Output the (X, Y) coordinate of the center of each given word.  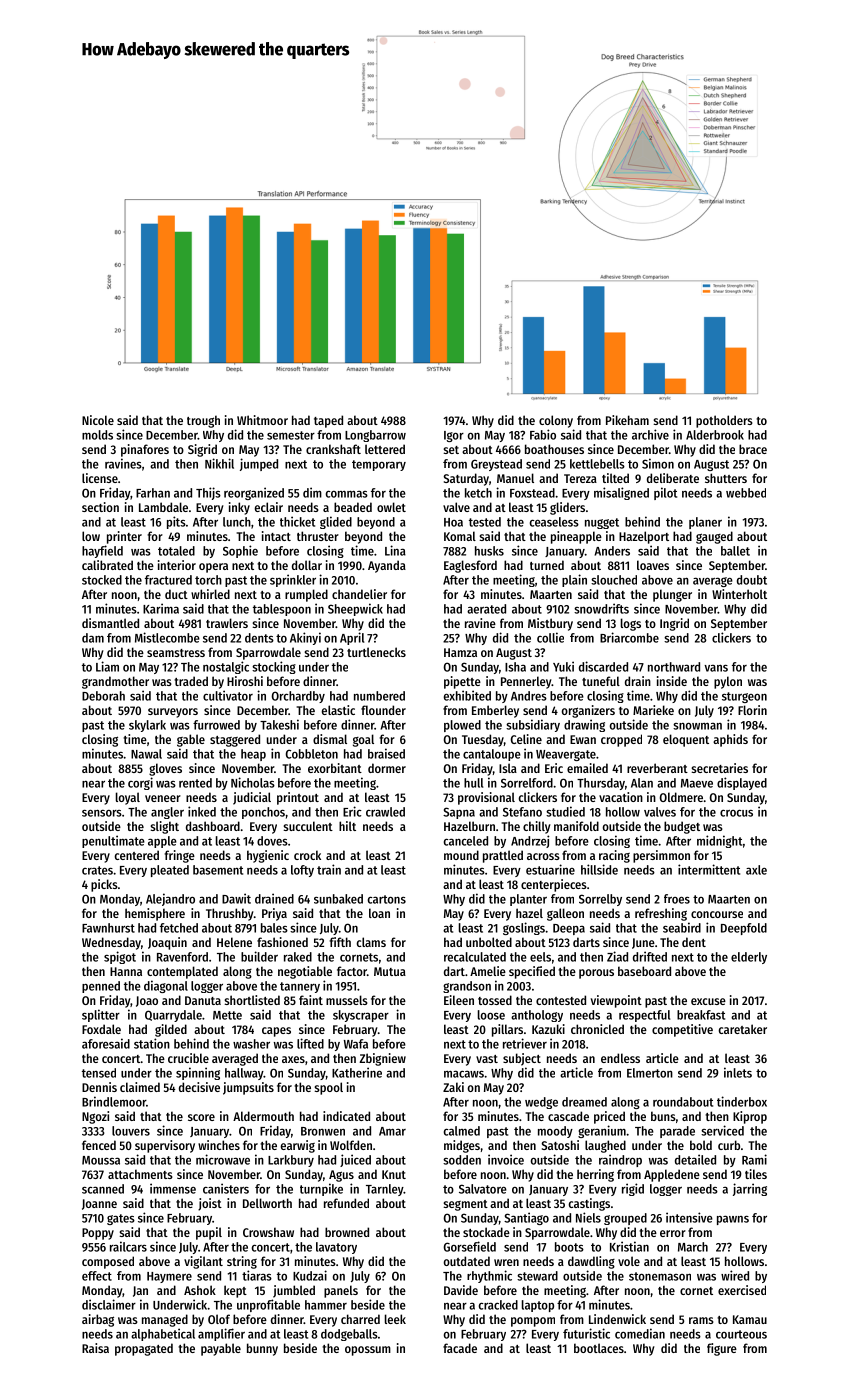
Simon (658, 463)
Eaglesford (470, 566)
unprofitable (268, 1305)
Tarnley (384, 1190)
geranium (602, 1131)
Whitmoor (262, 420)
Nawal (146, 754)
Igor (454, 436)
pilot (665, 493)
